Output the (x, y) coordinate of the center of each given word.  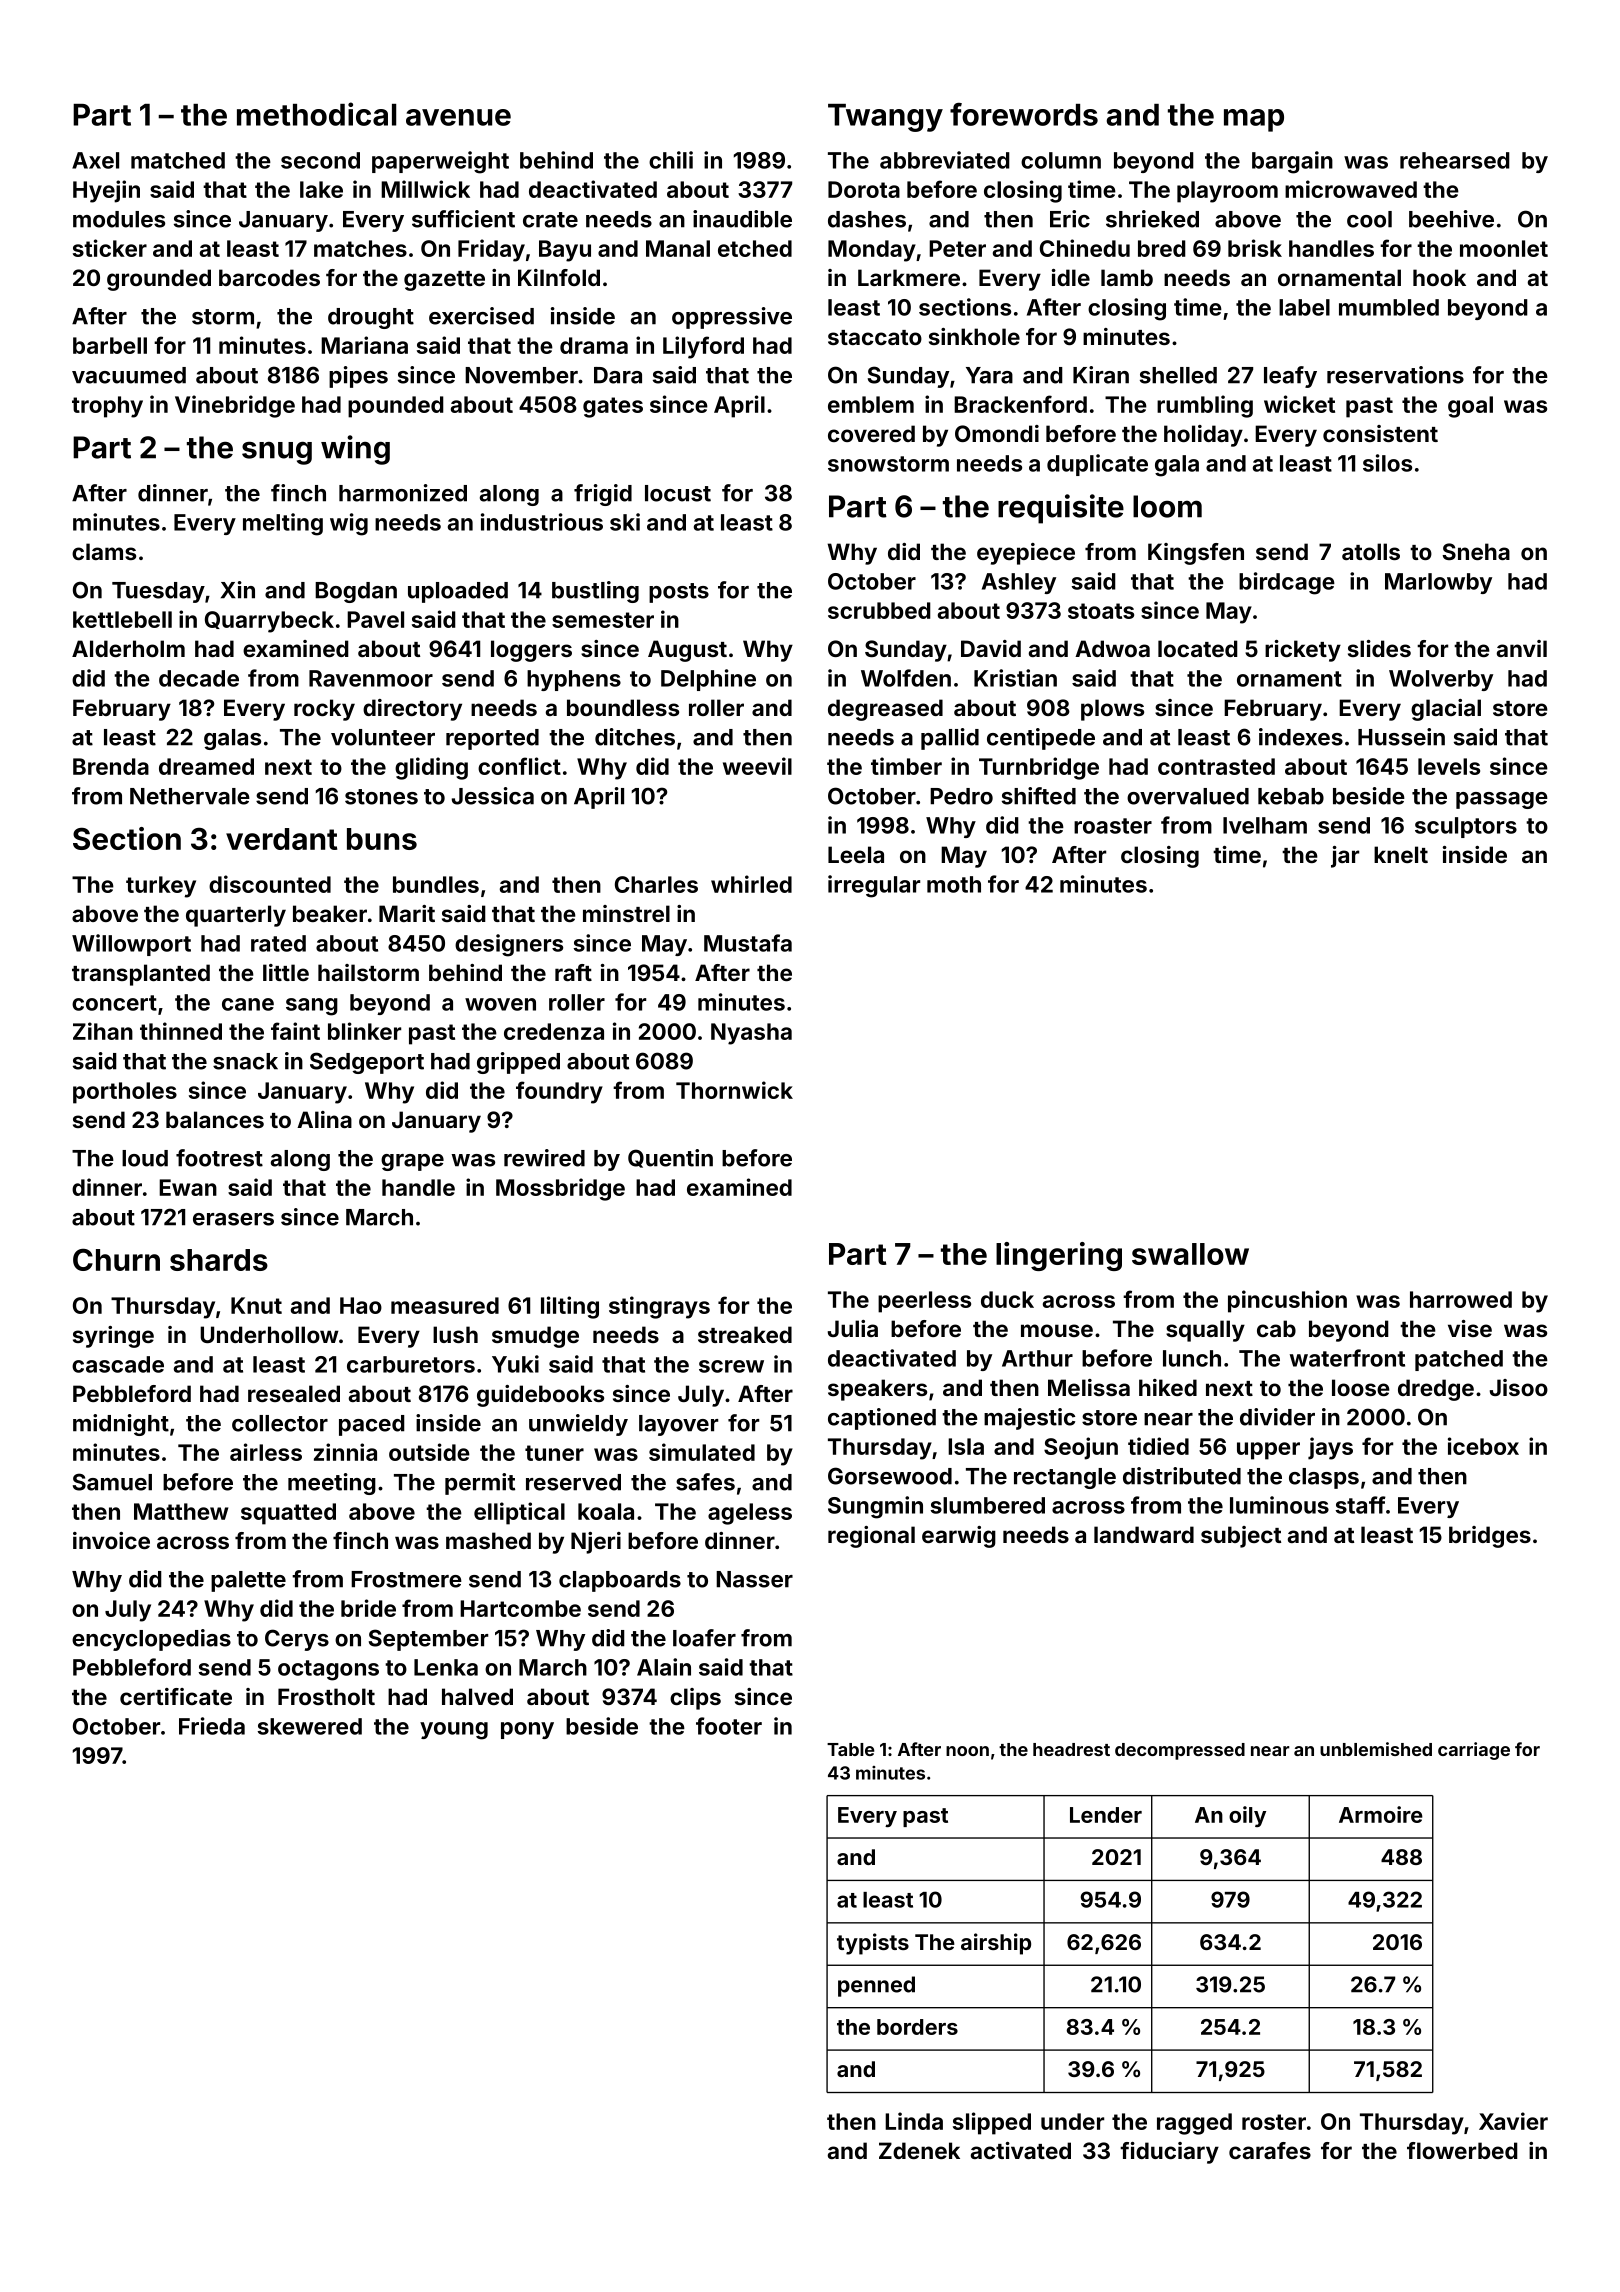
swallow (1190, 1254)
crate (550, 220)
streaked (745, 1334)
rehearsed (1455, 160)
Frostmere (406, 1579)
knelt (1401, 854)
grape (412, 1162)
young (454, 1731)
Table (851, 1749)
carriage (1474, 1751)
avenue (458, 117)
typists (873, 1944)
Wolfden (906, 678)
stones (381, 797)
